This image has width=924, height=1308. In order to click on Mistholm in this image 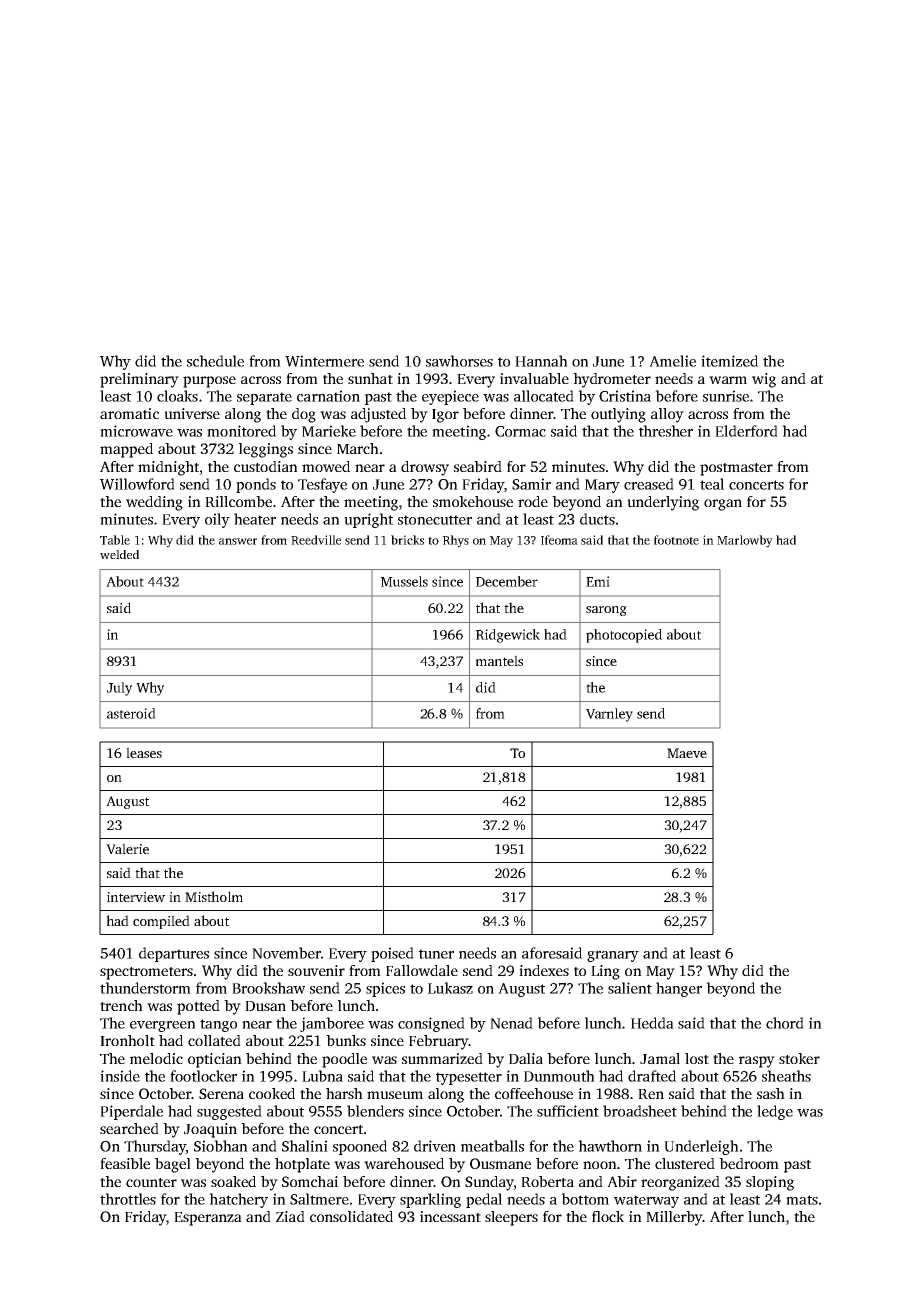, I will do `click(214, 896)`.
